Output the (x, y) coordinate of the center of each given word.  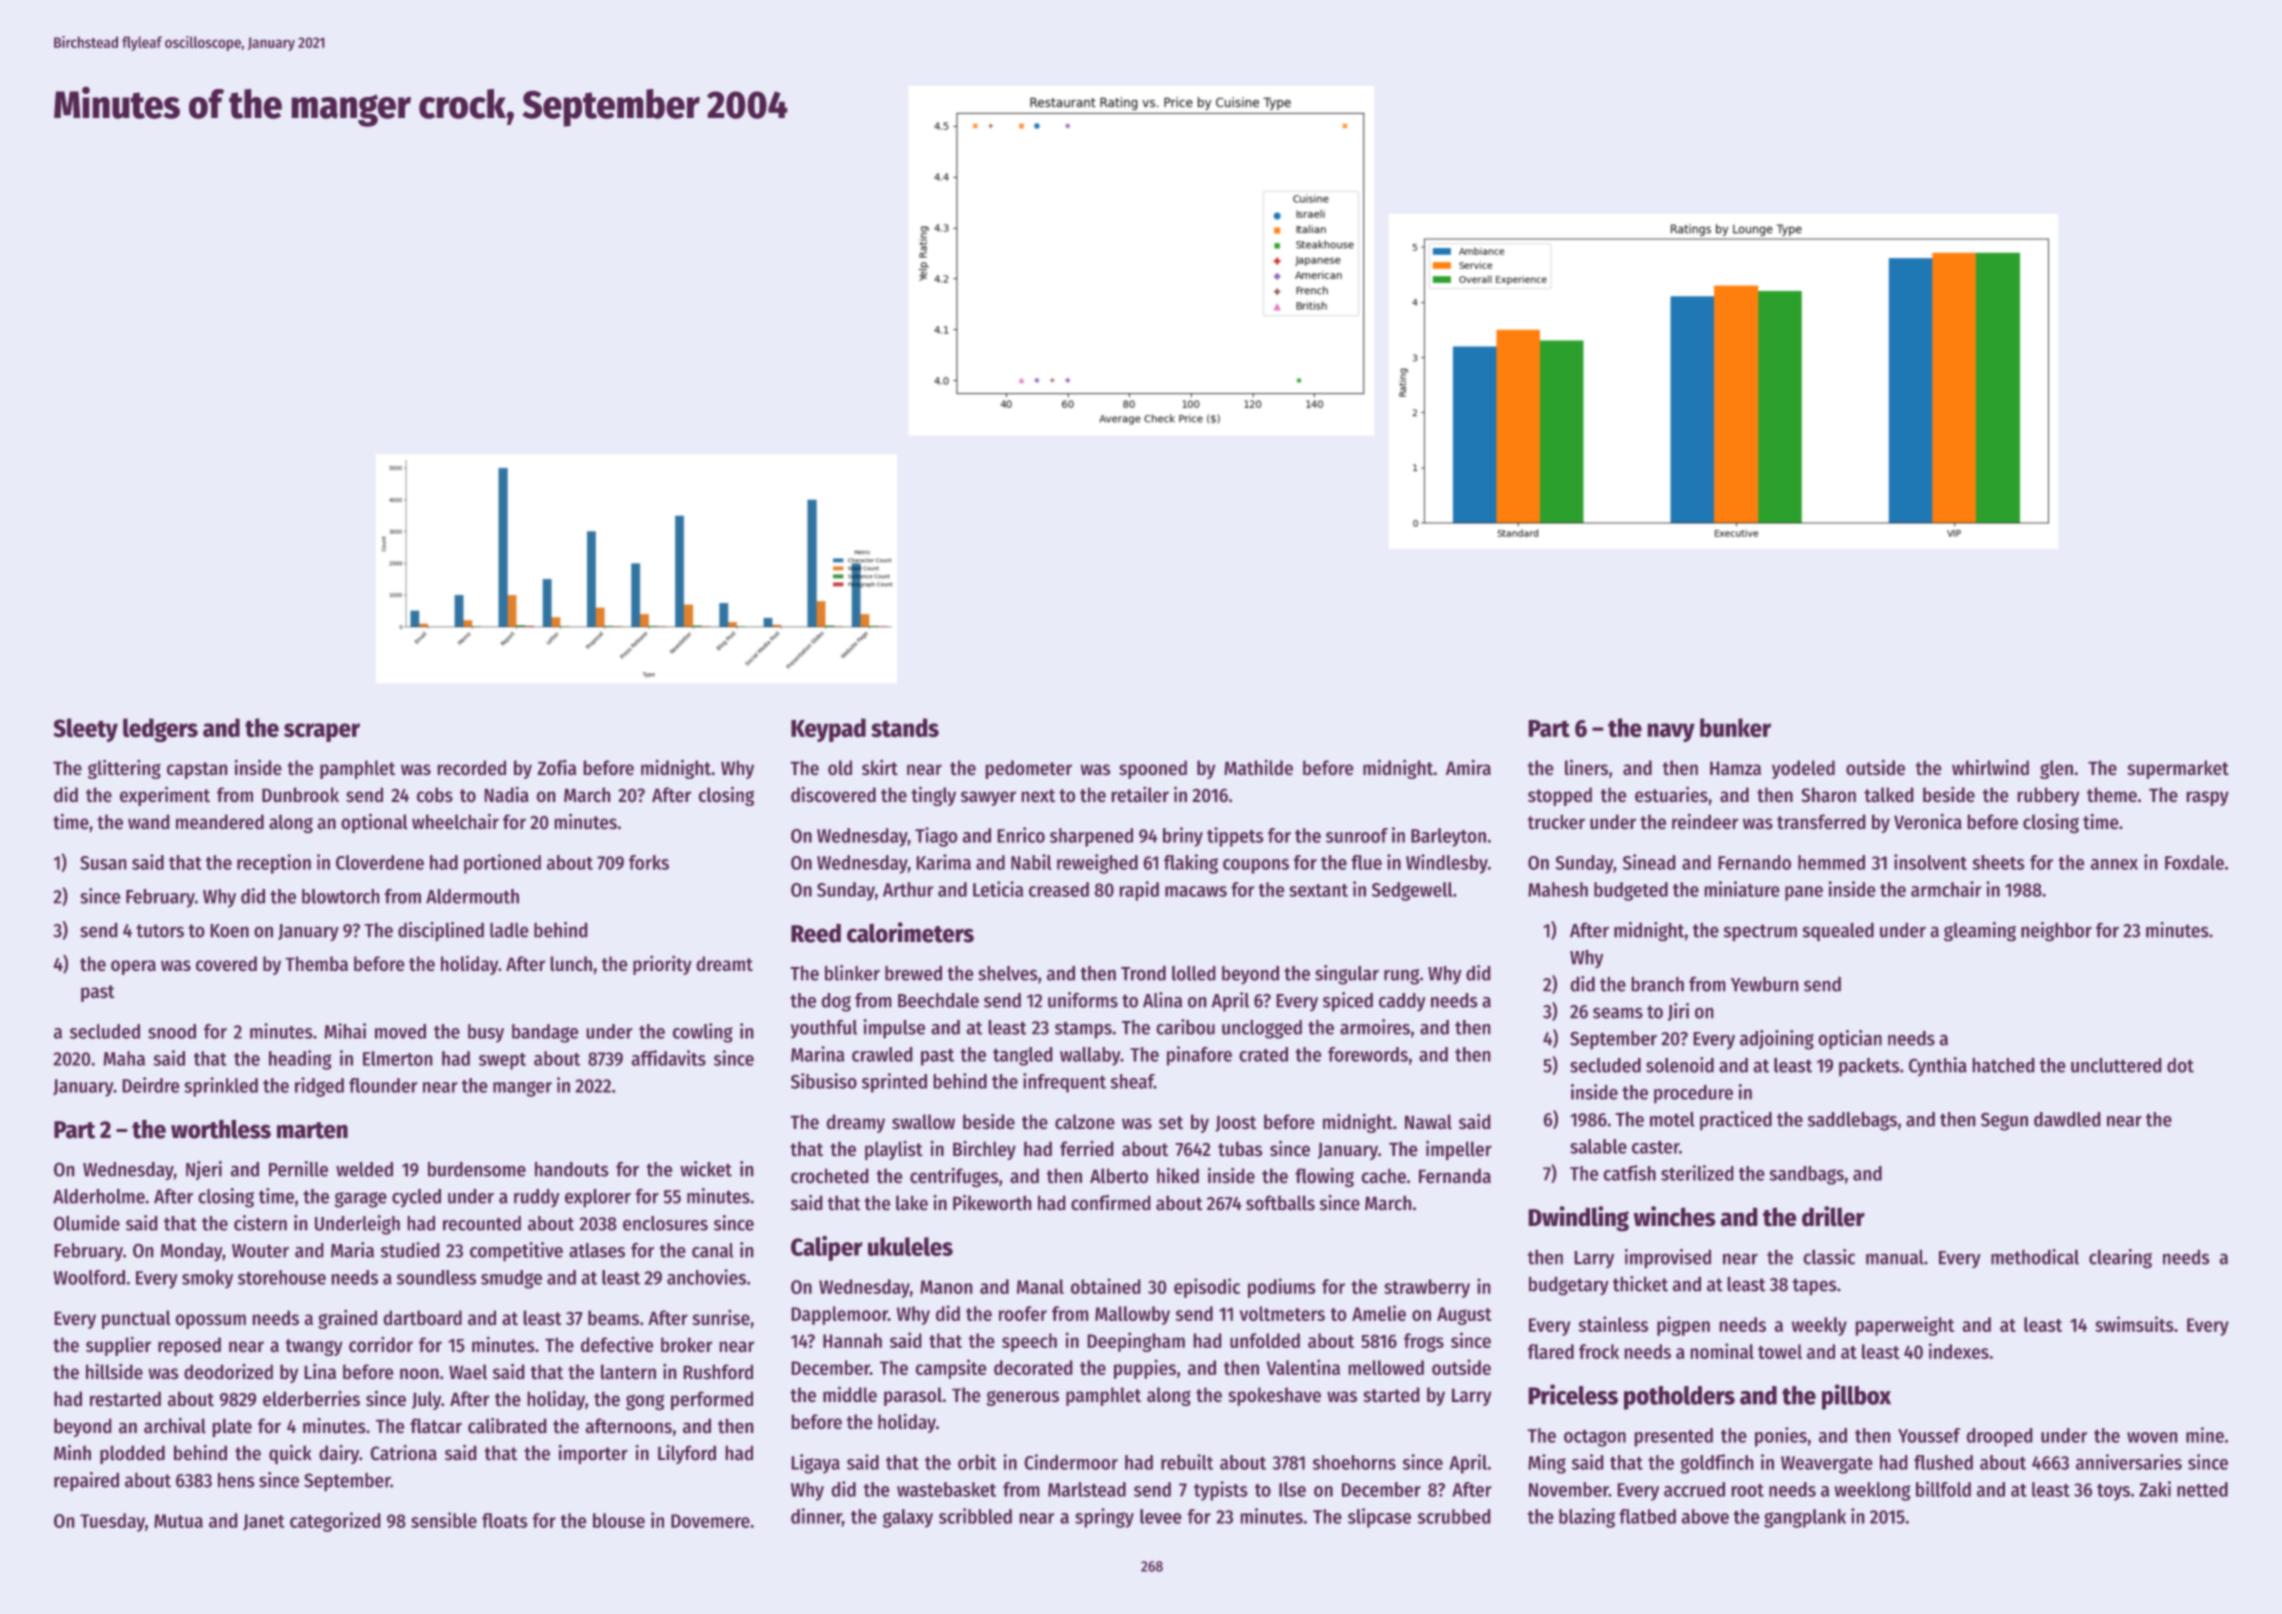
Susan (103, 863)
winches (1674, 1216)
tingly (933, 796)
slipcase (1379, 1518)
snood (172, 1031)
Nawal (1428, 1122)
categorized (335, 1522)
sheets (1998, 862)
